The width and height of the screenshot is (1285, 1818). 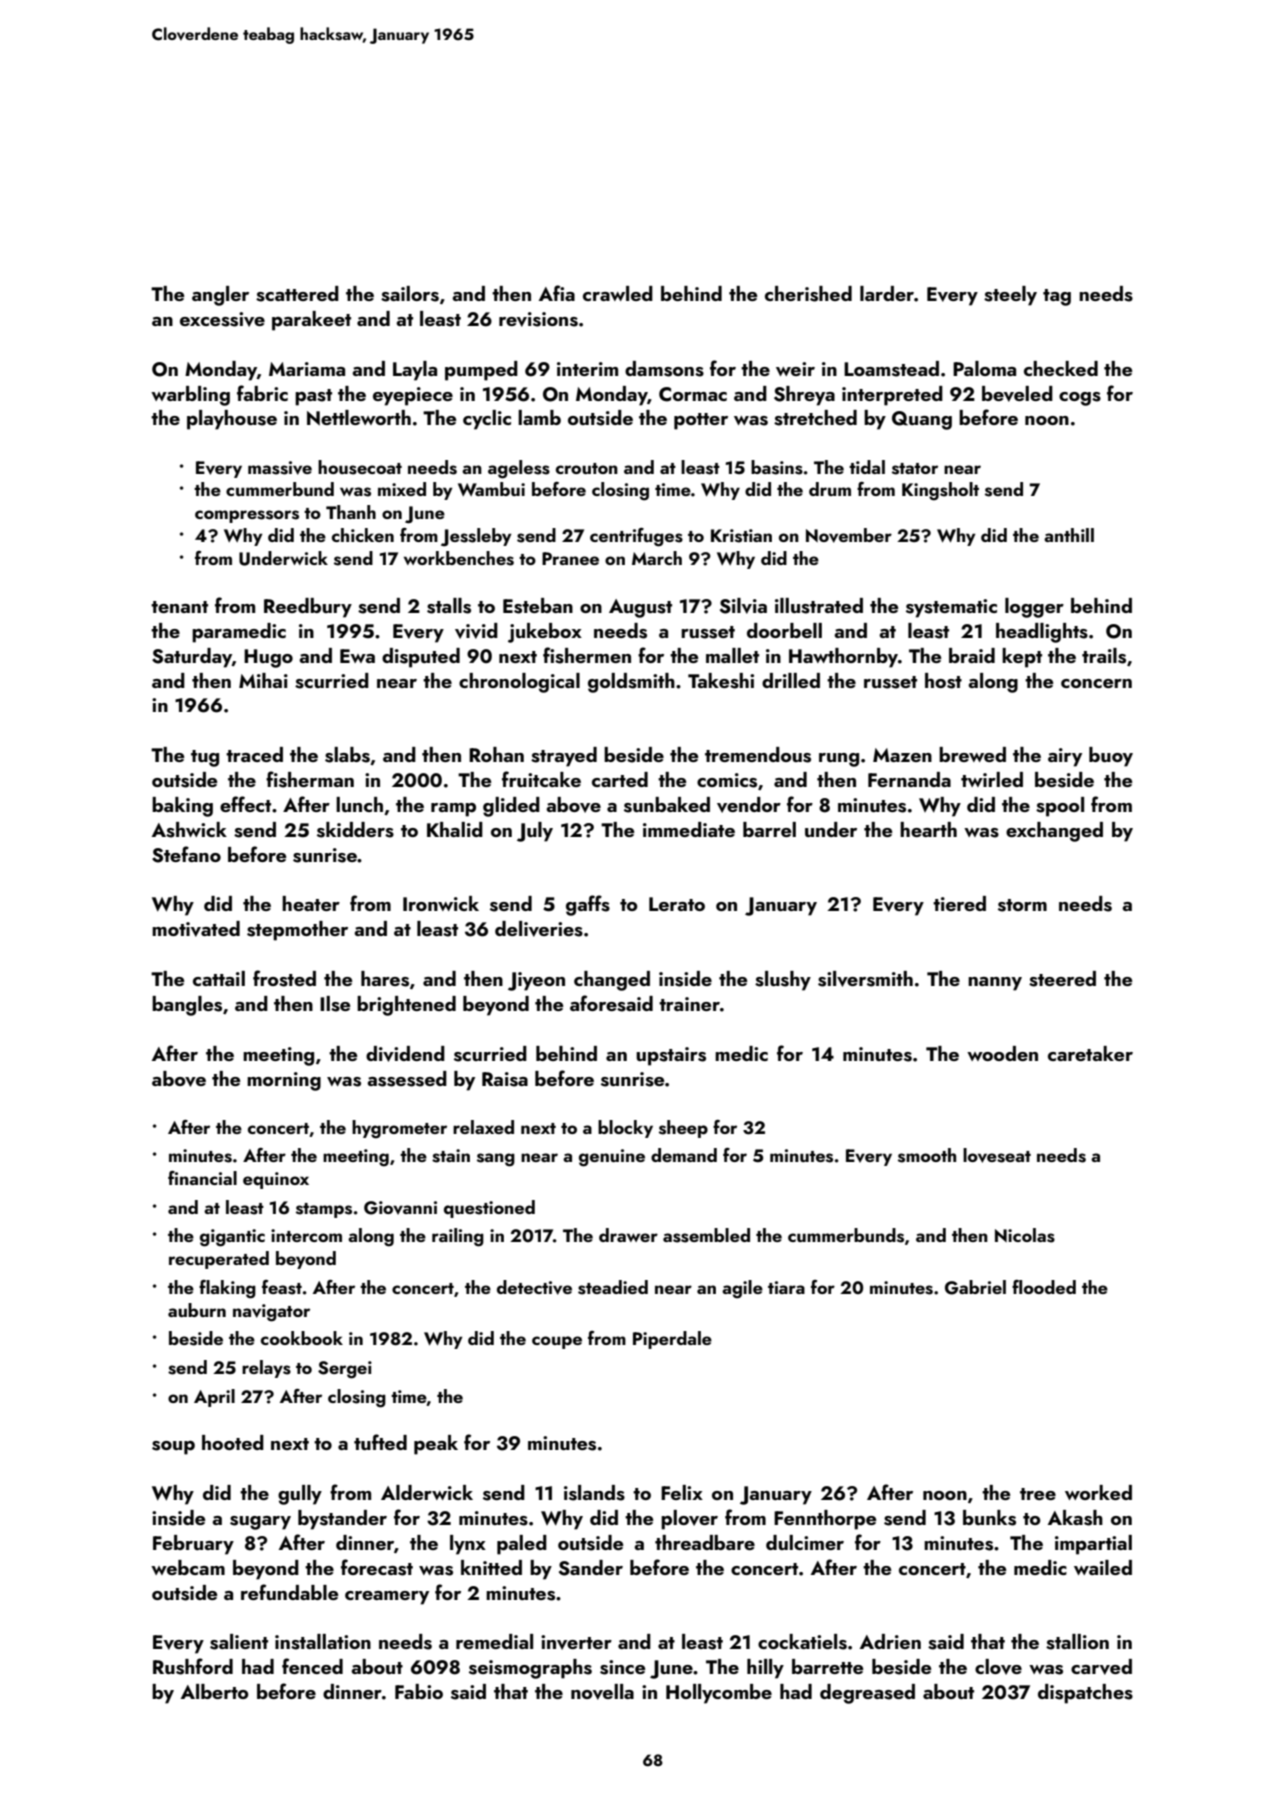 What do you see at coordinates (887, 293) in the screenshot?
I see `larder` at bounding box center [887, 293].
